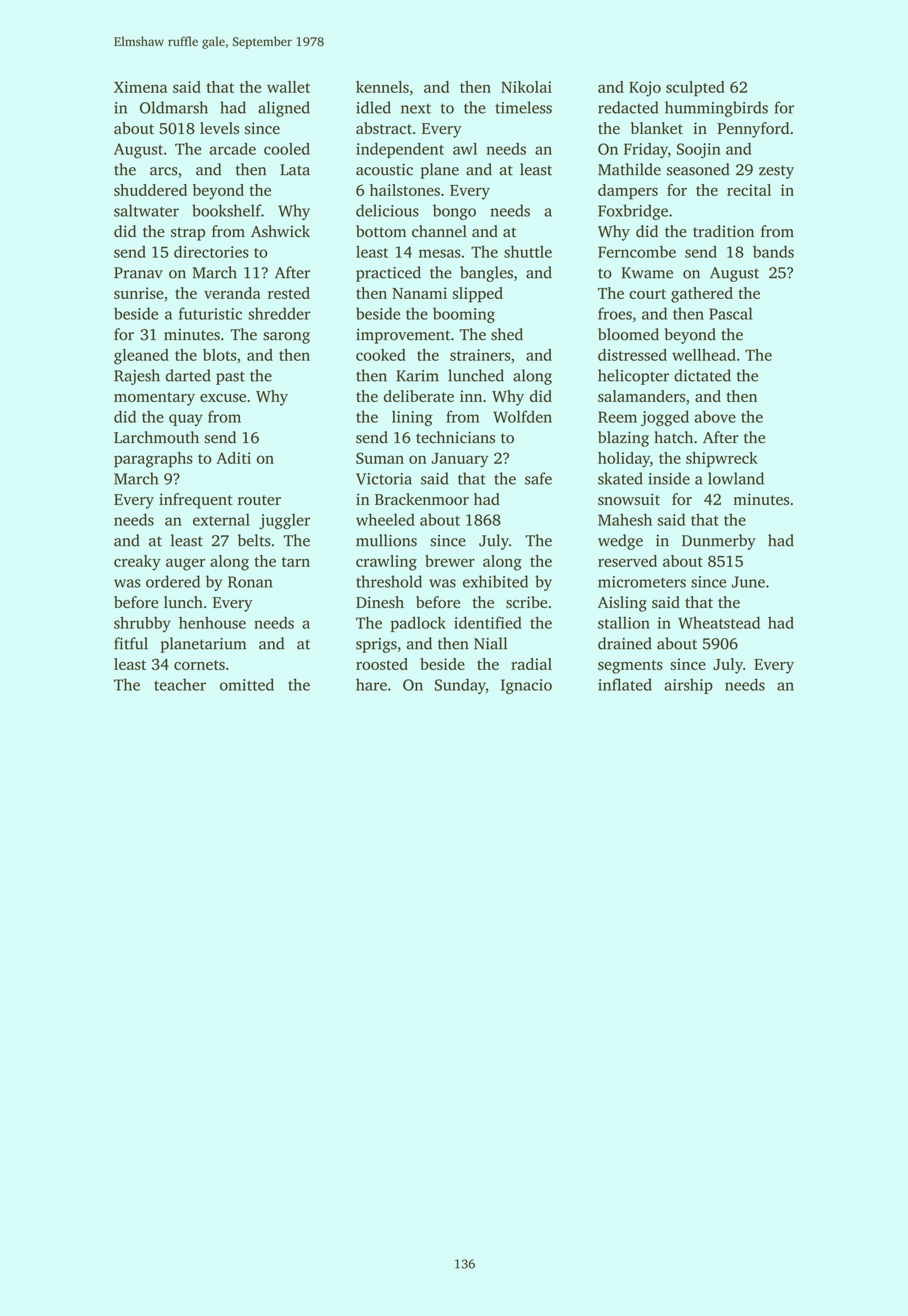  I want to click on fitful, so click(131, 643).
